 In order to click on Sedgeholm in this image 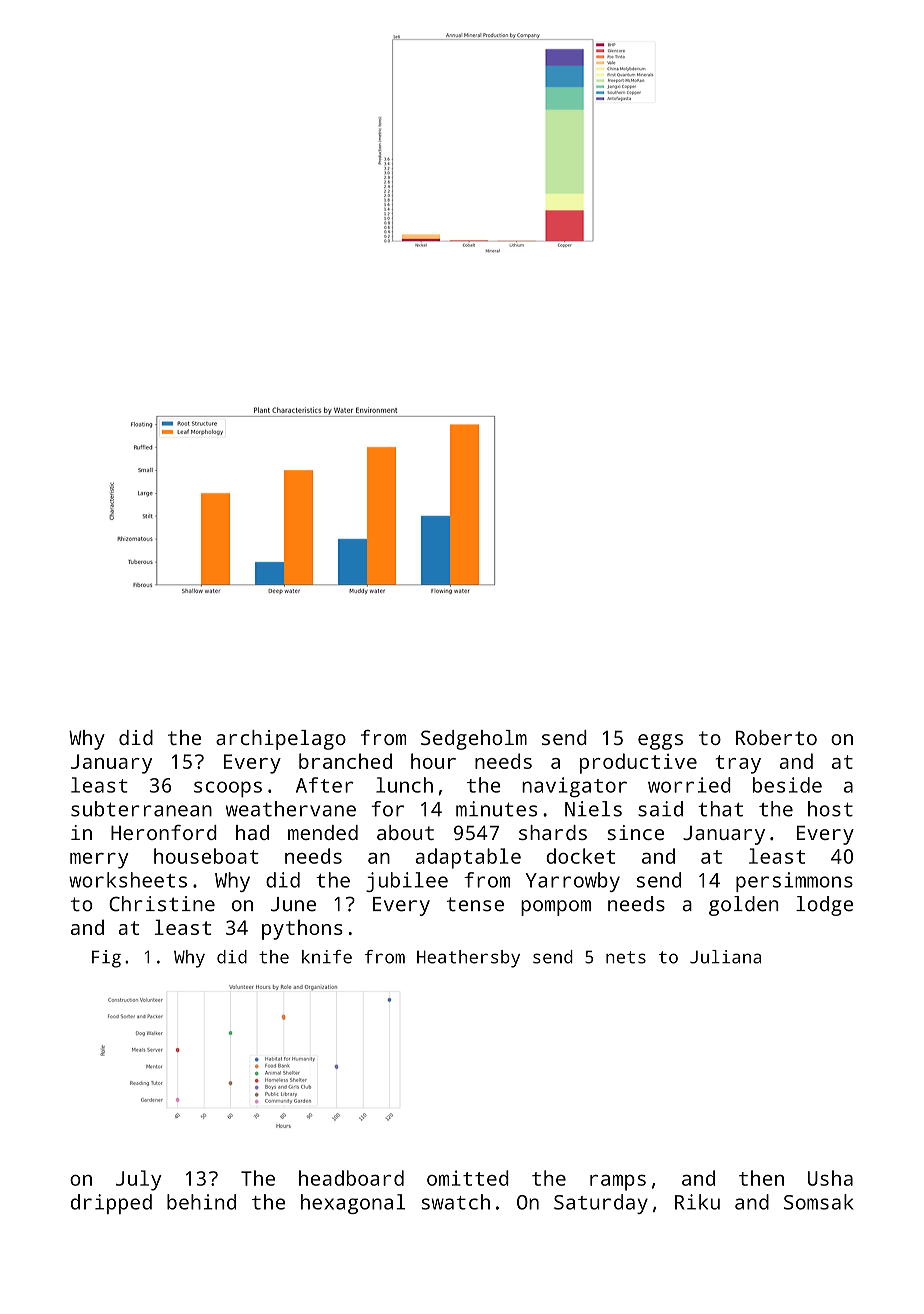, I will do `click(474, 740)`.
